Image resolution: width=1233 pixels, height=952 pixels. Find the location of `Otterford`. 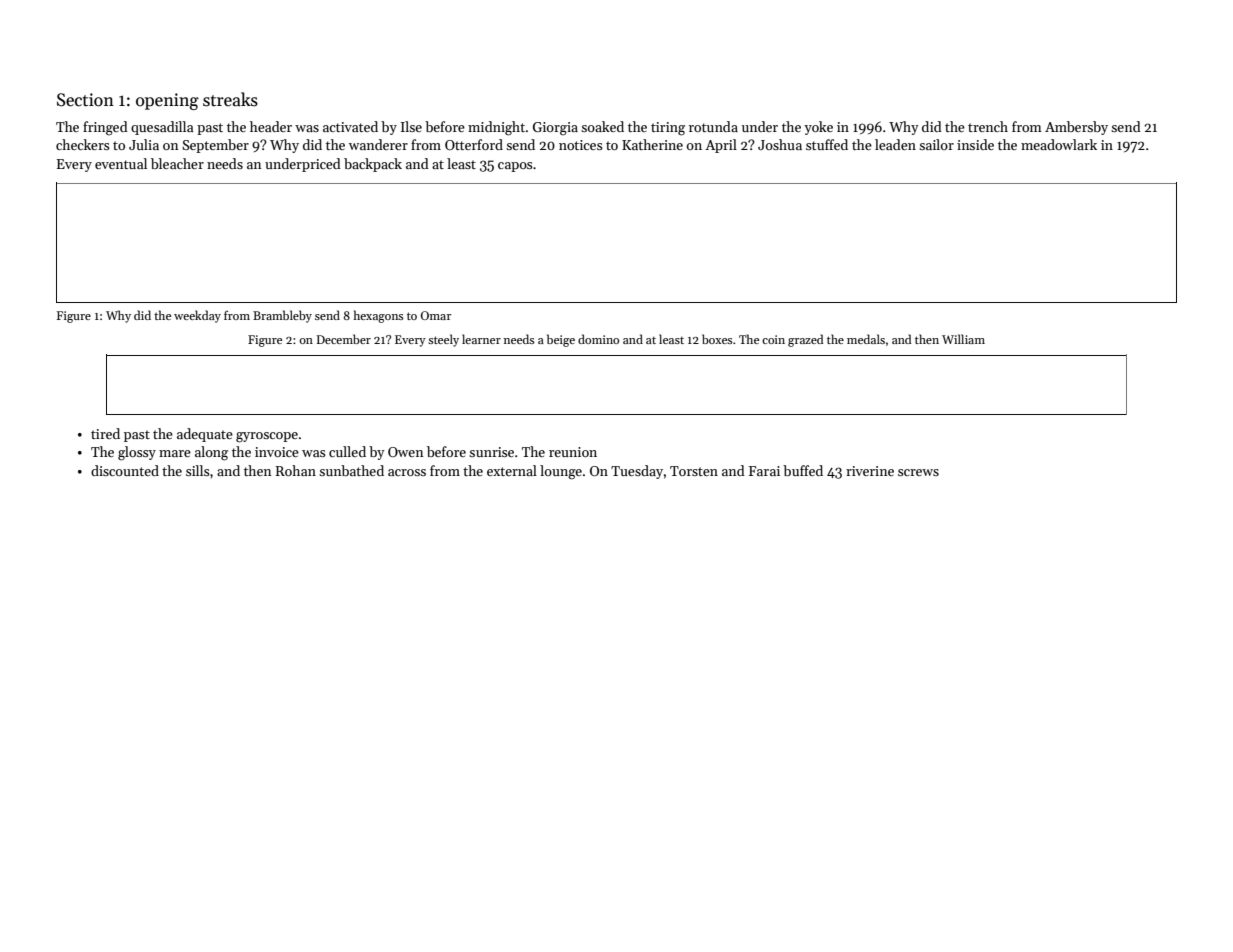

Otterford is located at coordinates (474, 144).
